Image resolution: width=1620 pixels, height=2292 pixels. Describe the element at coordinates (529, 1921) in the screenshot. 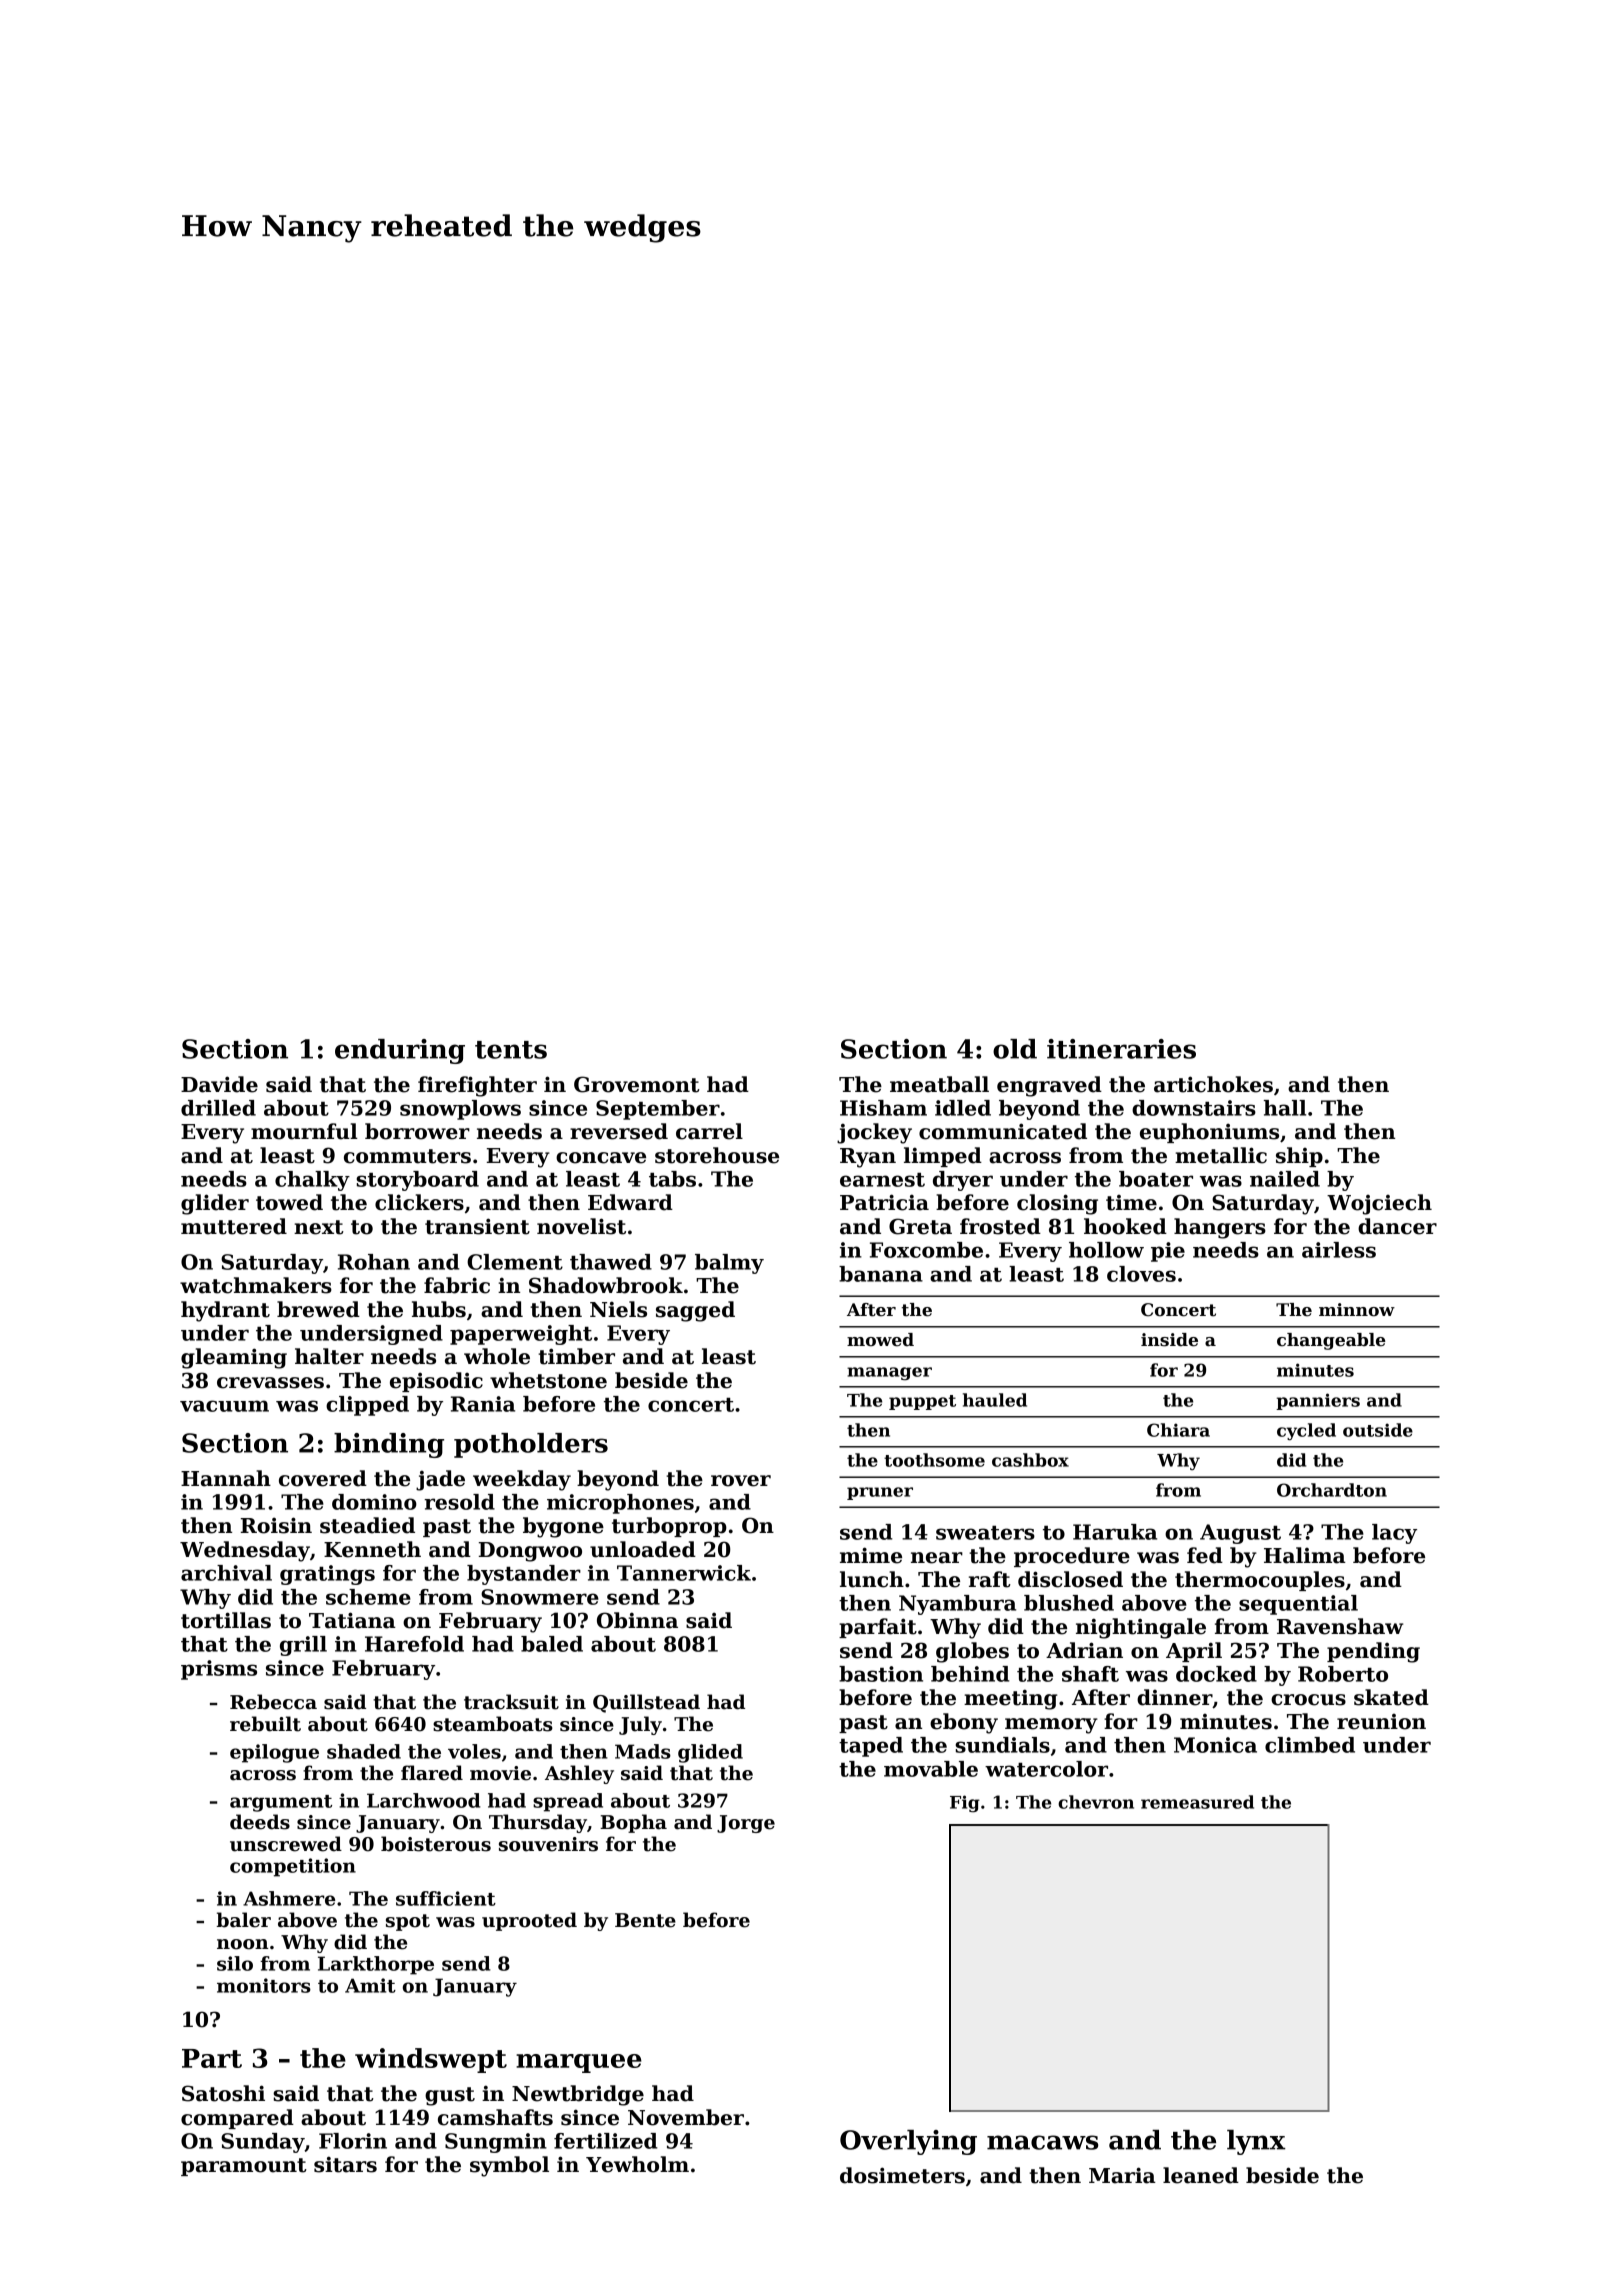

I see `uprooted` at that location.
